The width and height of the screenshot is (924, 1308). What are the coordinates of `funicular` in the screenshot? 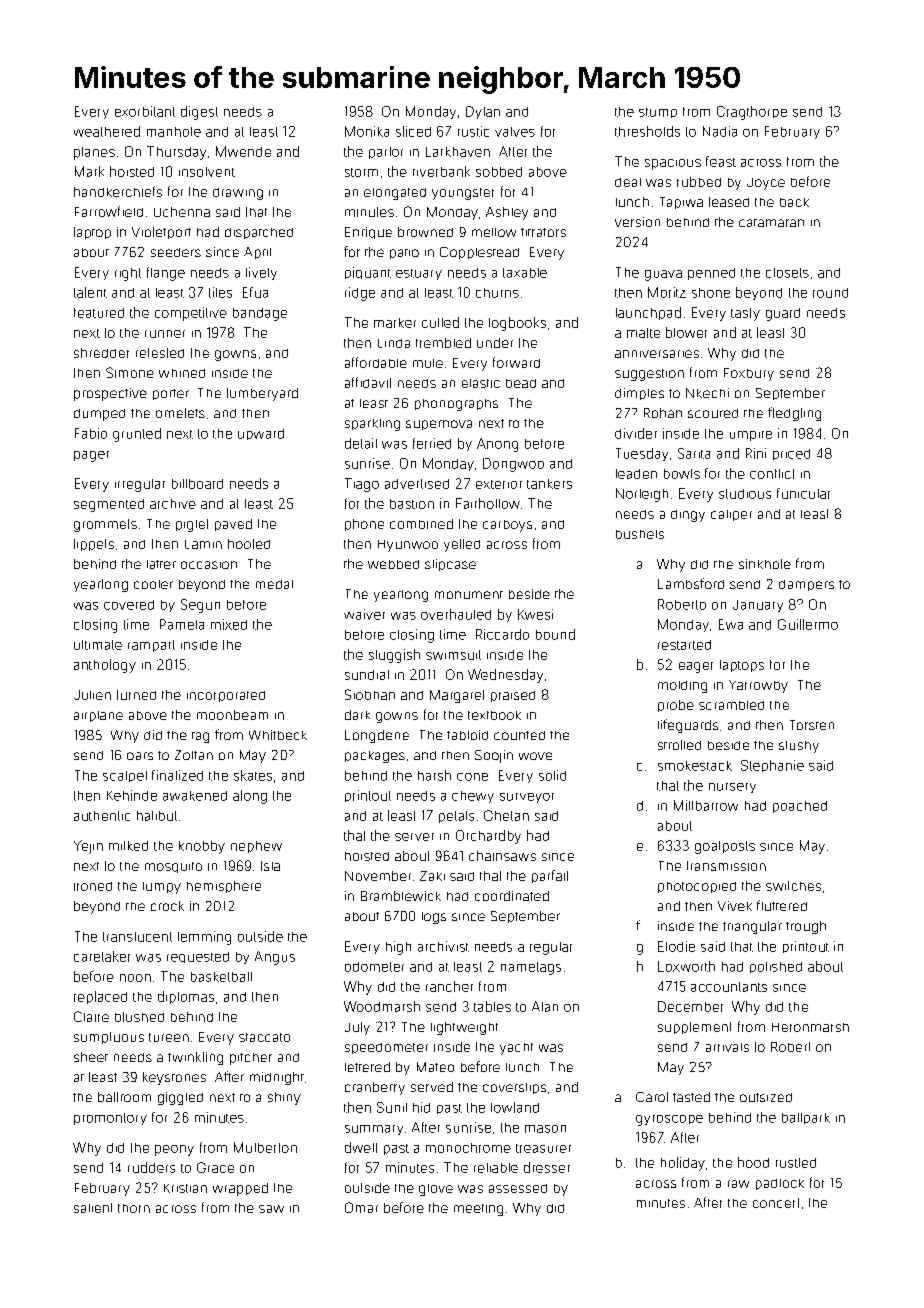 It's located at (803, 493).
